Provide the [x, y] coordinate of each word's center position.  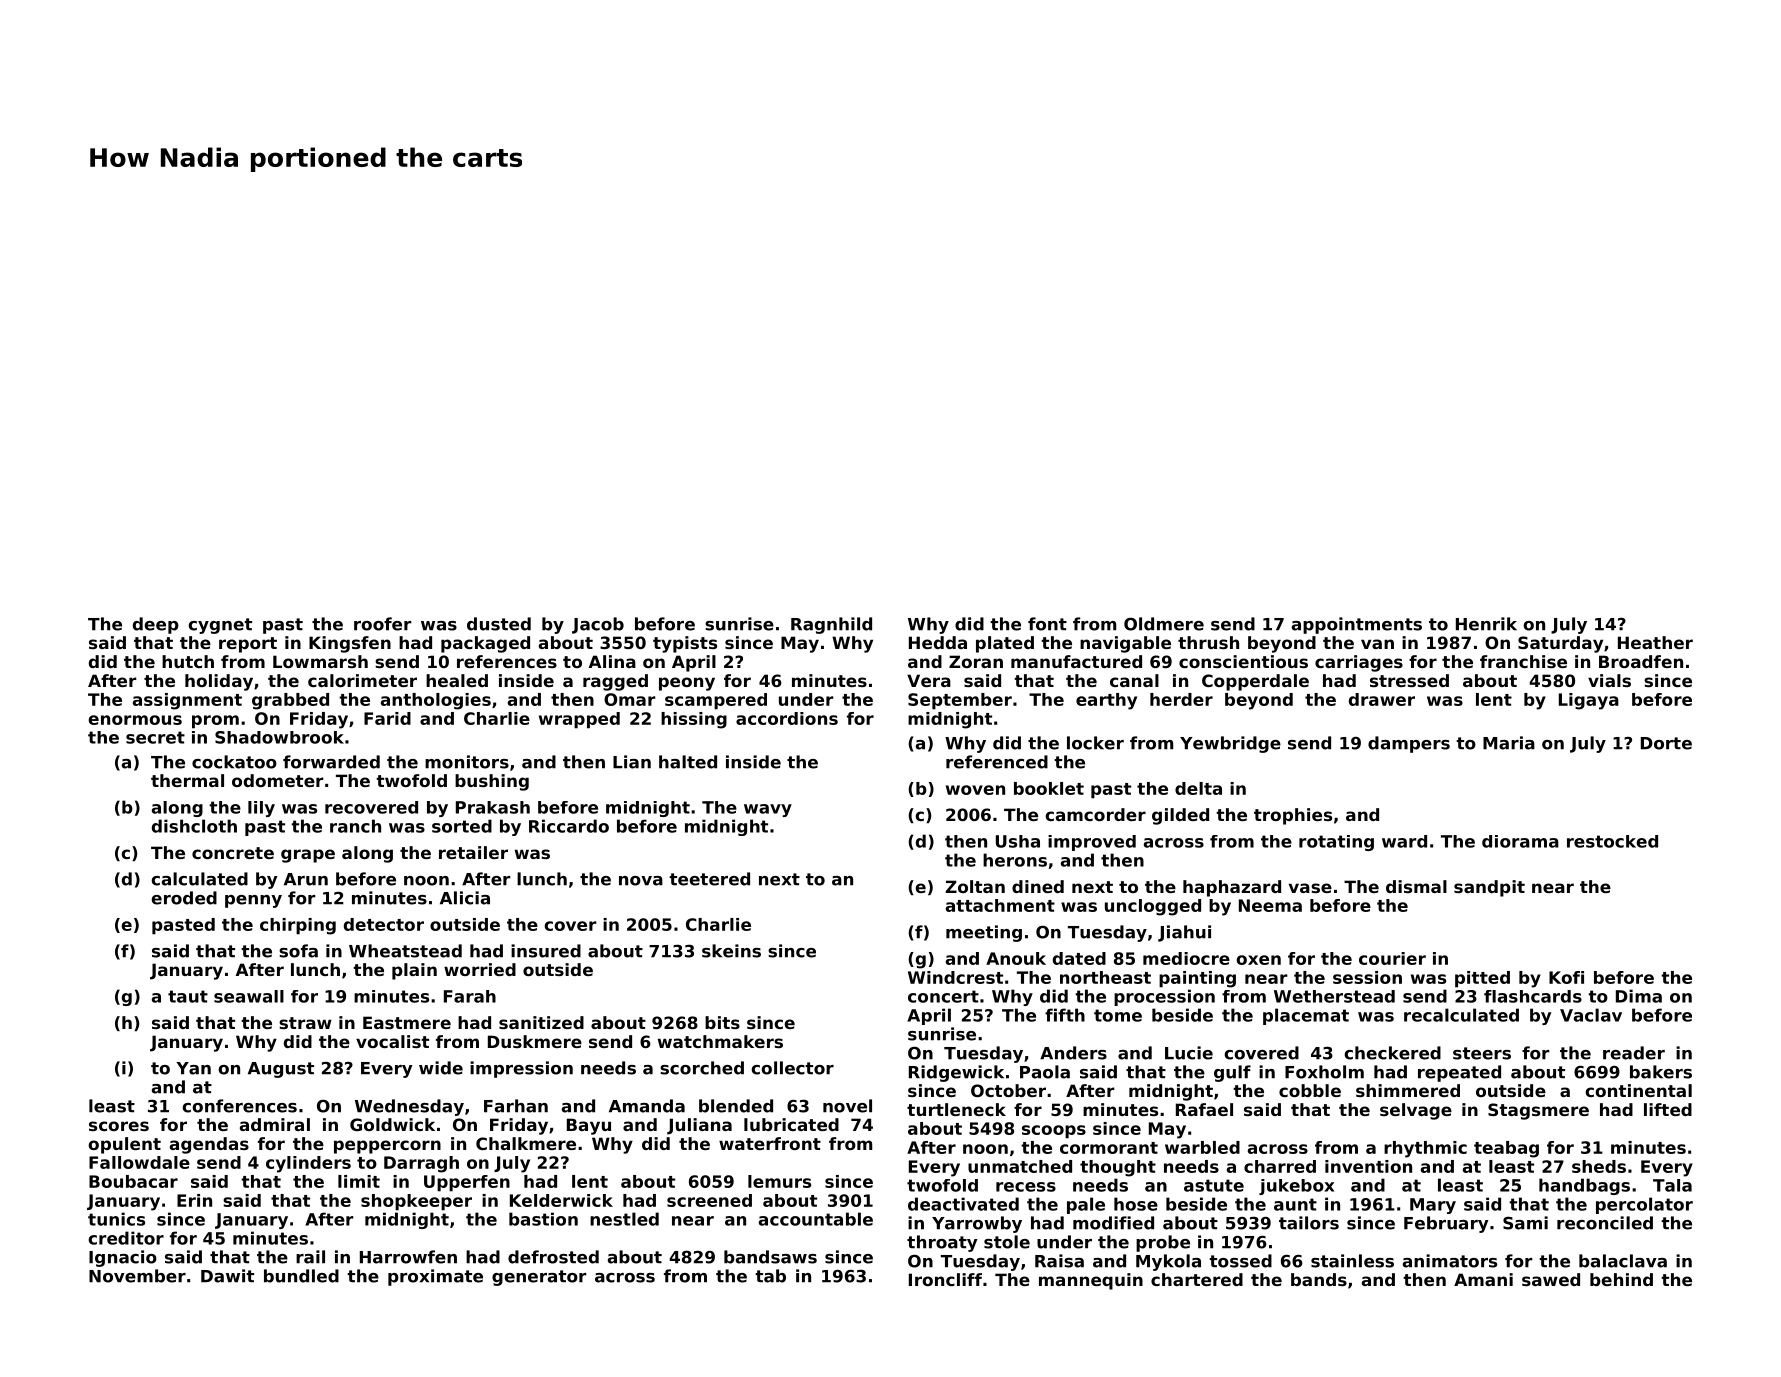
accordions [787, 718]
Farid [387, 718]
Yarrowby [977, 1224]
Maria [1509, 743]
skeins [731, 951]
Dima [1639, 996]
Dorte [1666, 743]
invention [1368, 1166]
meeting [984, 933]
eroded [184, 898]
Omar [630, 699]
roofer [383, 624]
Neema [1270, 905]
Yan [193, 1068]
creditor [126, 1238]
